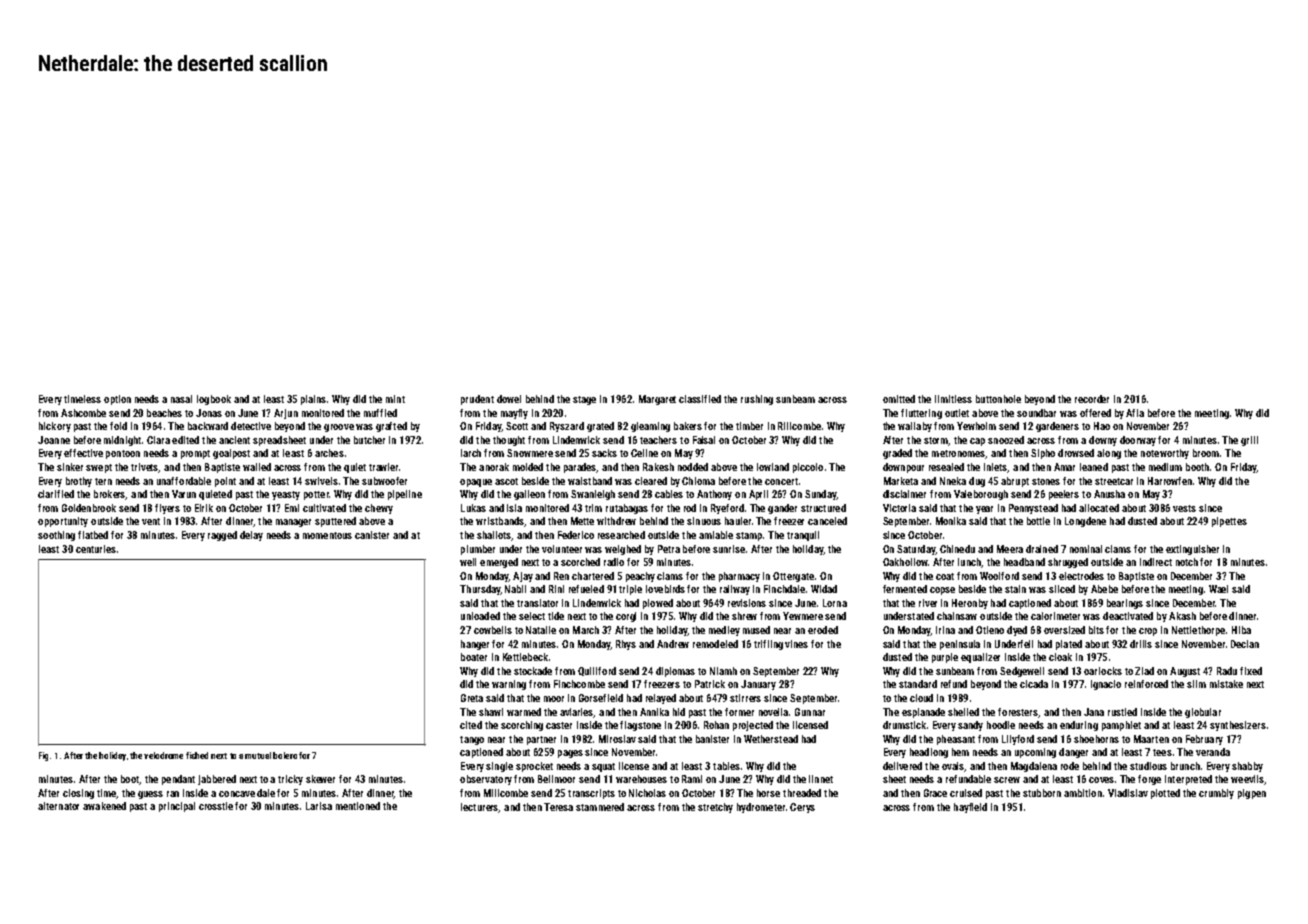 The width and height of the page is (1308, 924). I want to click on Federico, so click(576, 535).
